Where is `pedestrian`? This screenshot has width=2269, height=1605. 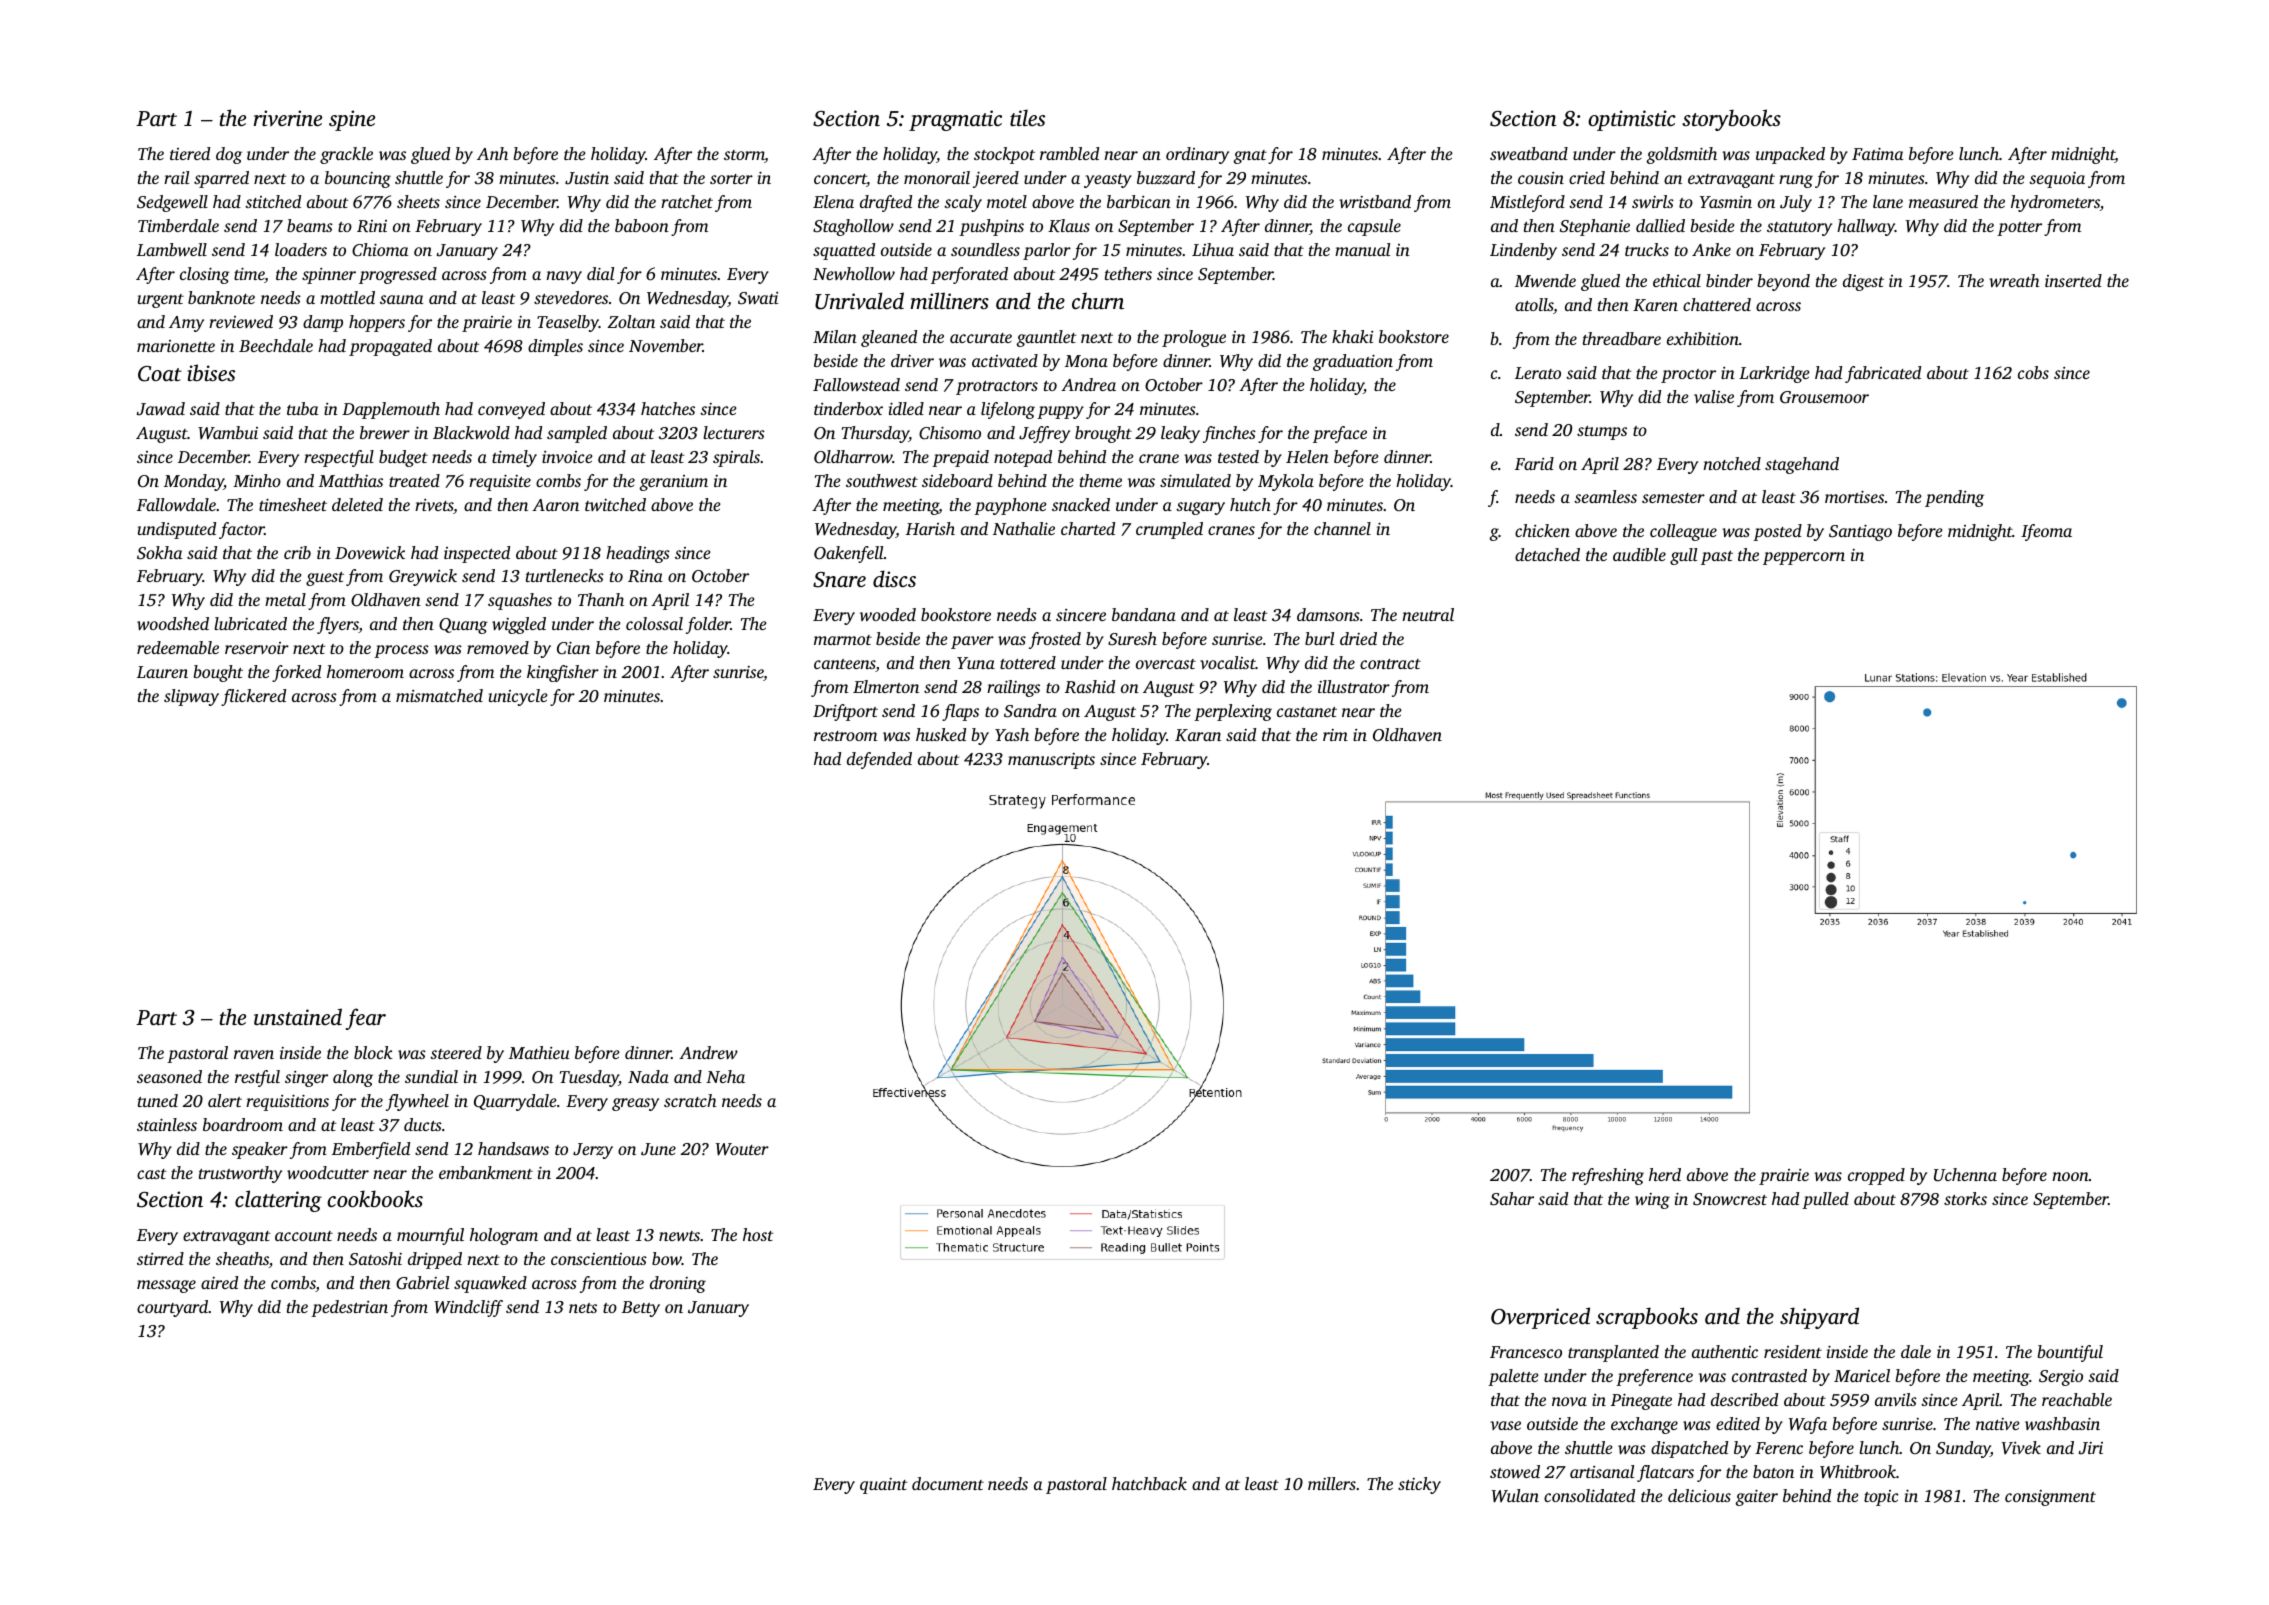 pedestrian is located at coordinates (349, 1308).
